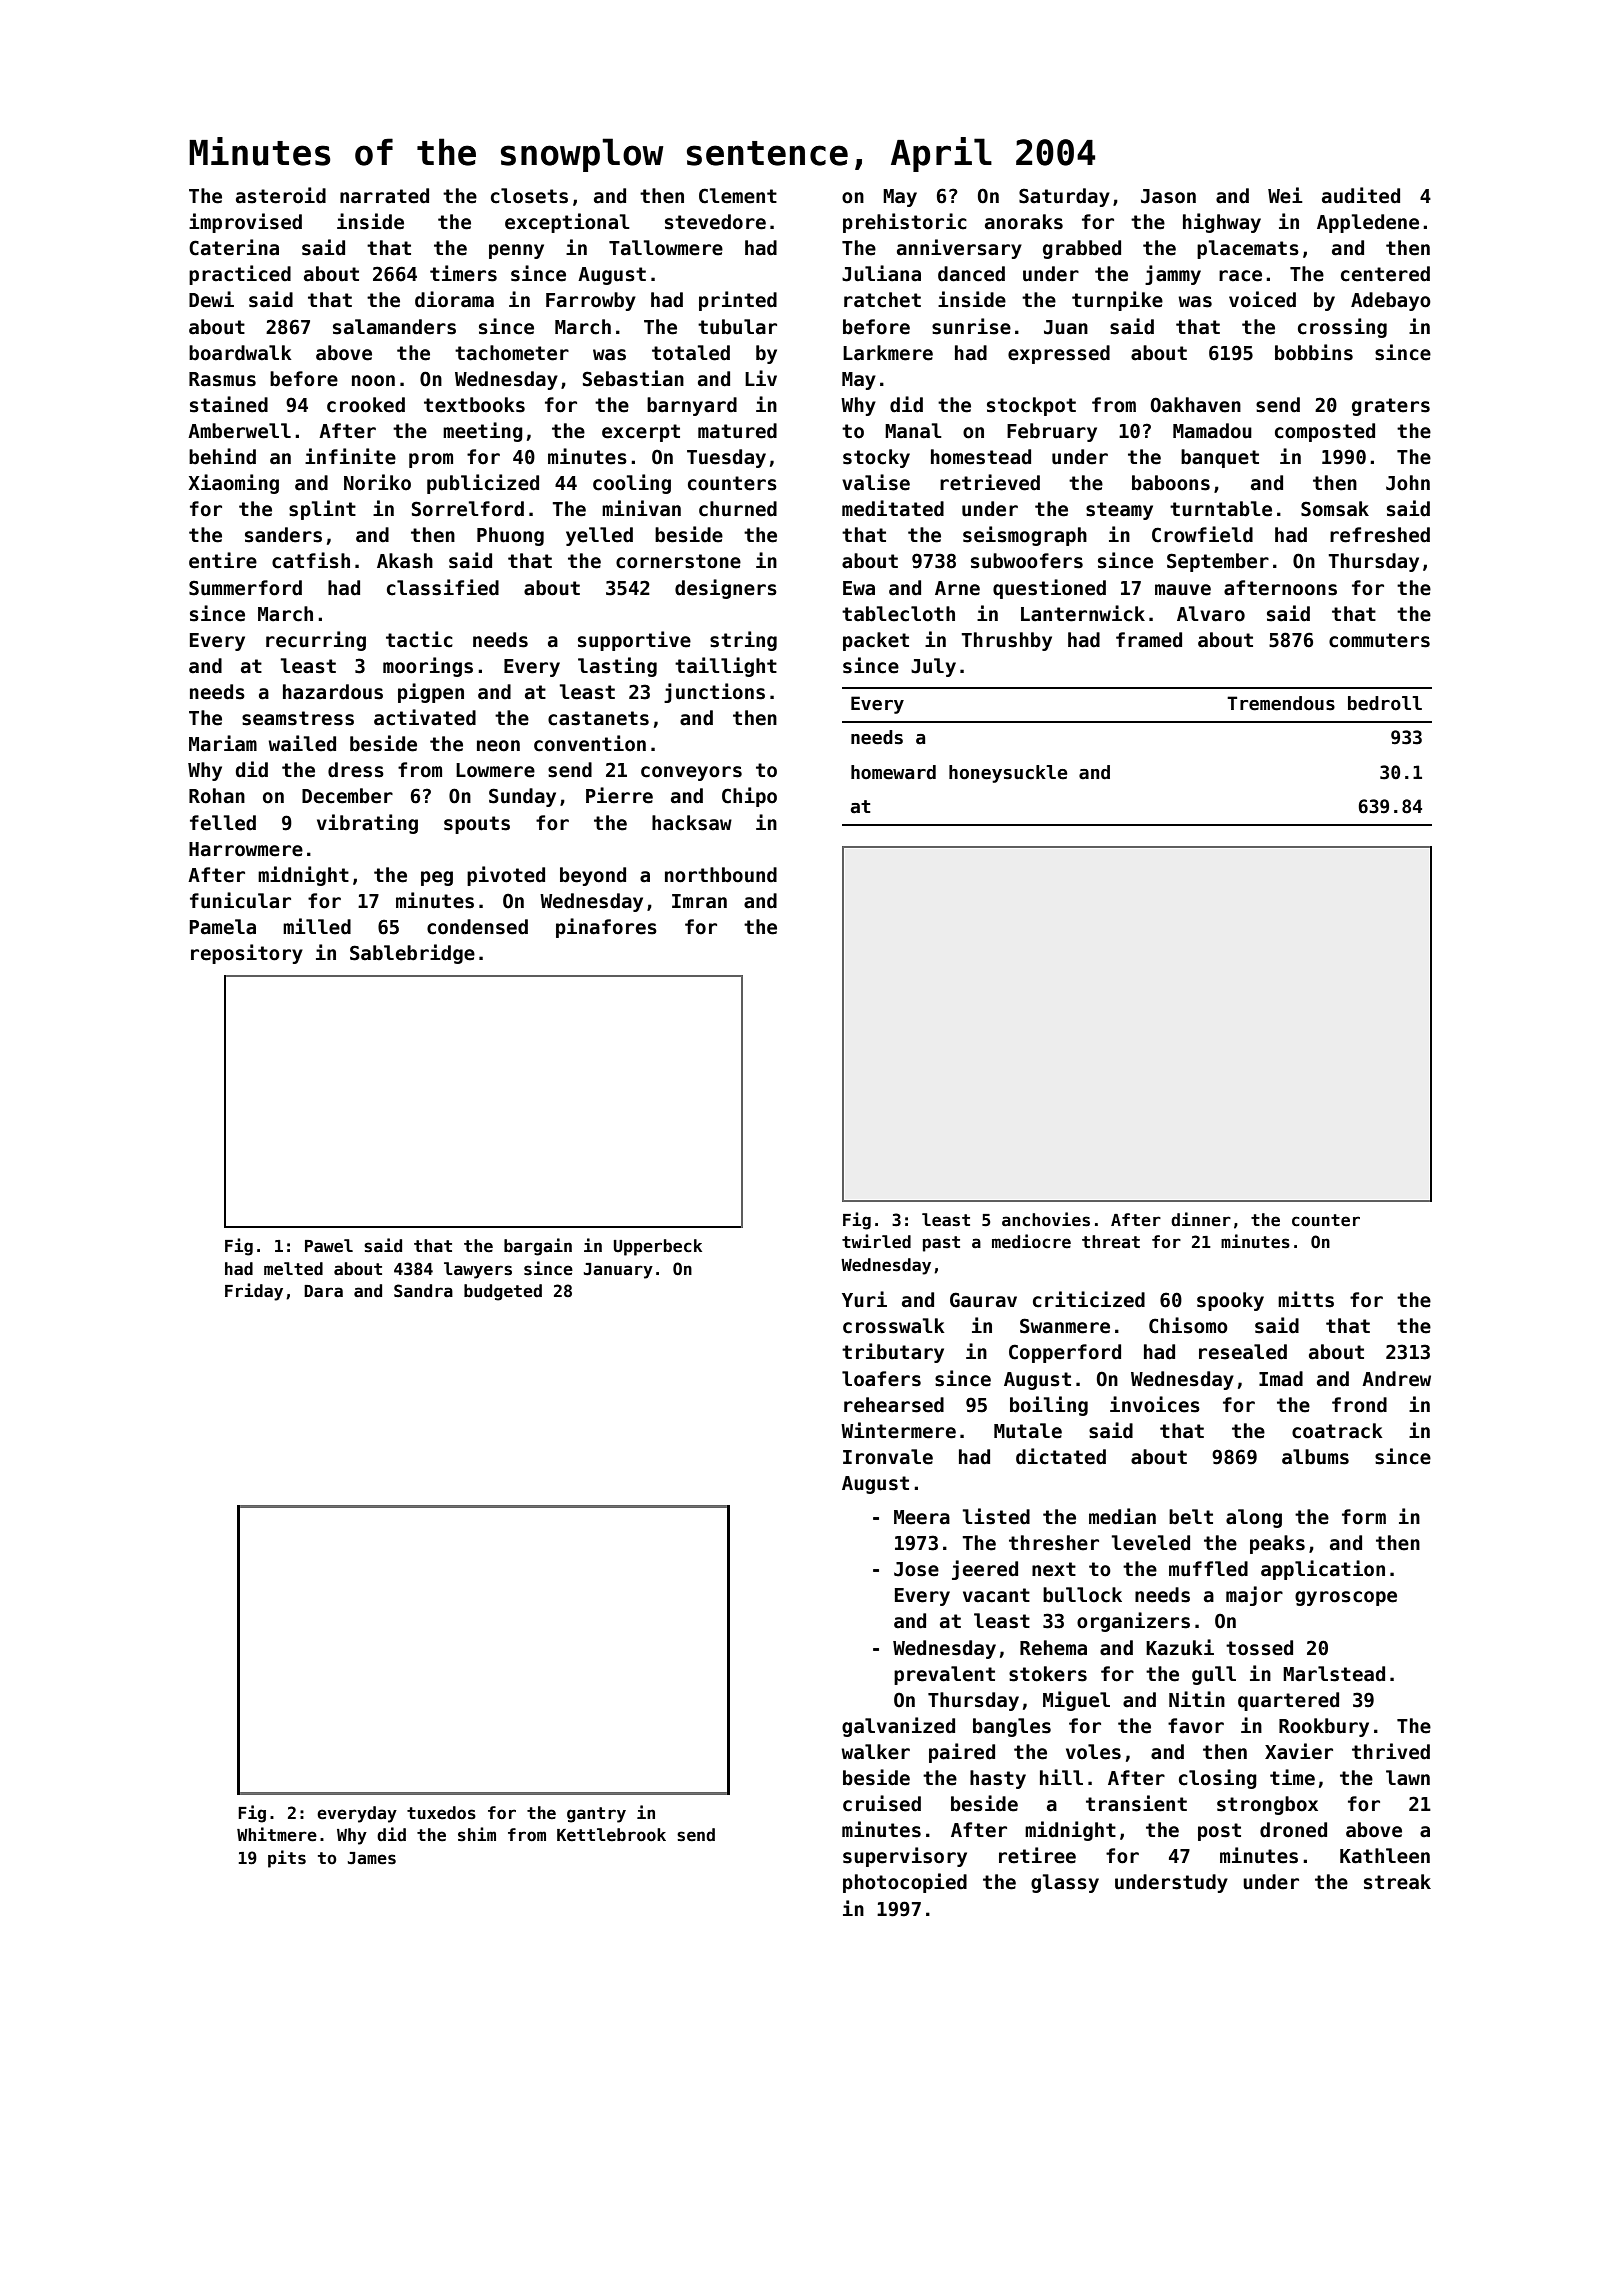 The image size is (1620, 2292). I want to click on Clement, so click(738, 196).
